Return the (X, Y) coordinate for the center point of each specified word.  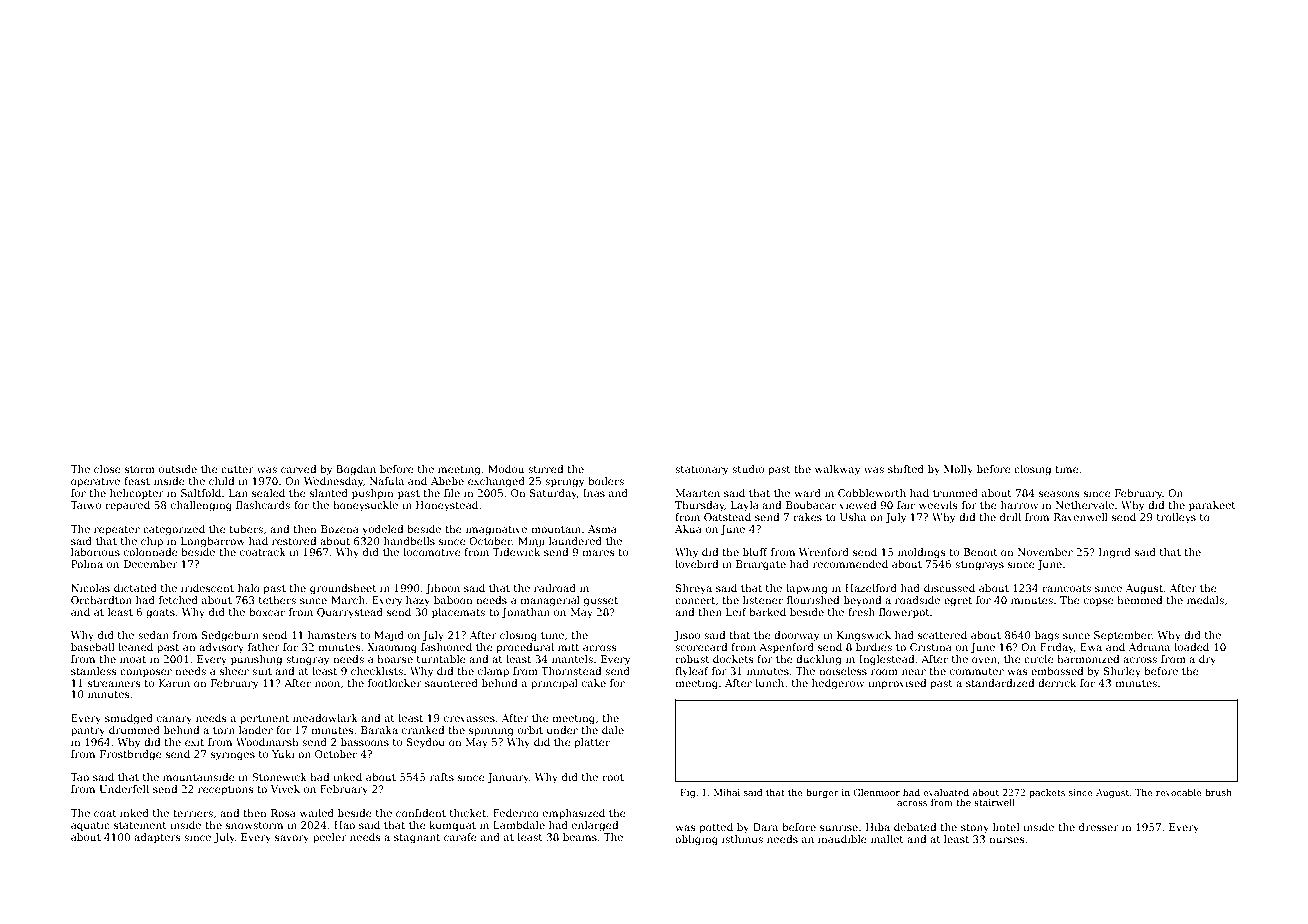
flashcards (263, 505)
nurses (1006, 840)
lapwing (807, 589)
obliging (696, 840)
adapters (157, 838)
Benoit (981, 552)
